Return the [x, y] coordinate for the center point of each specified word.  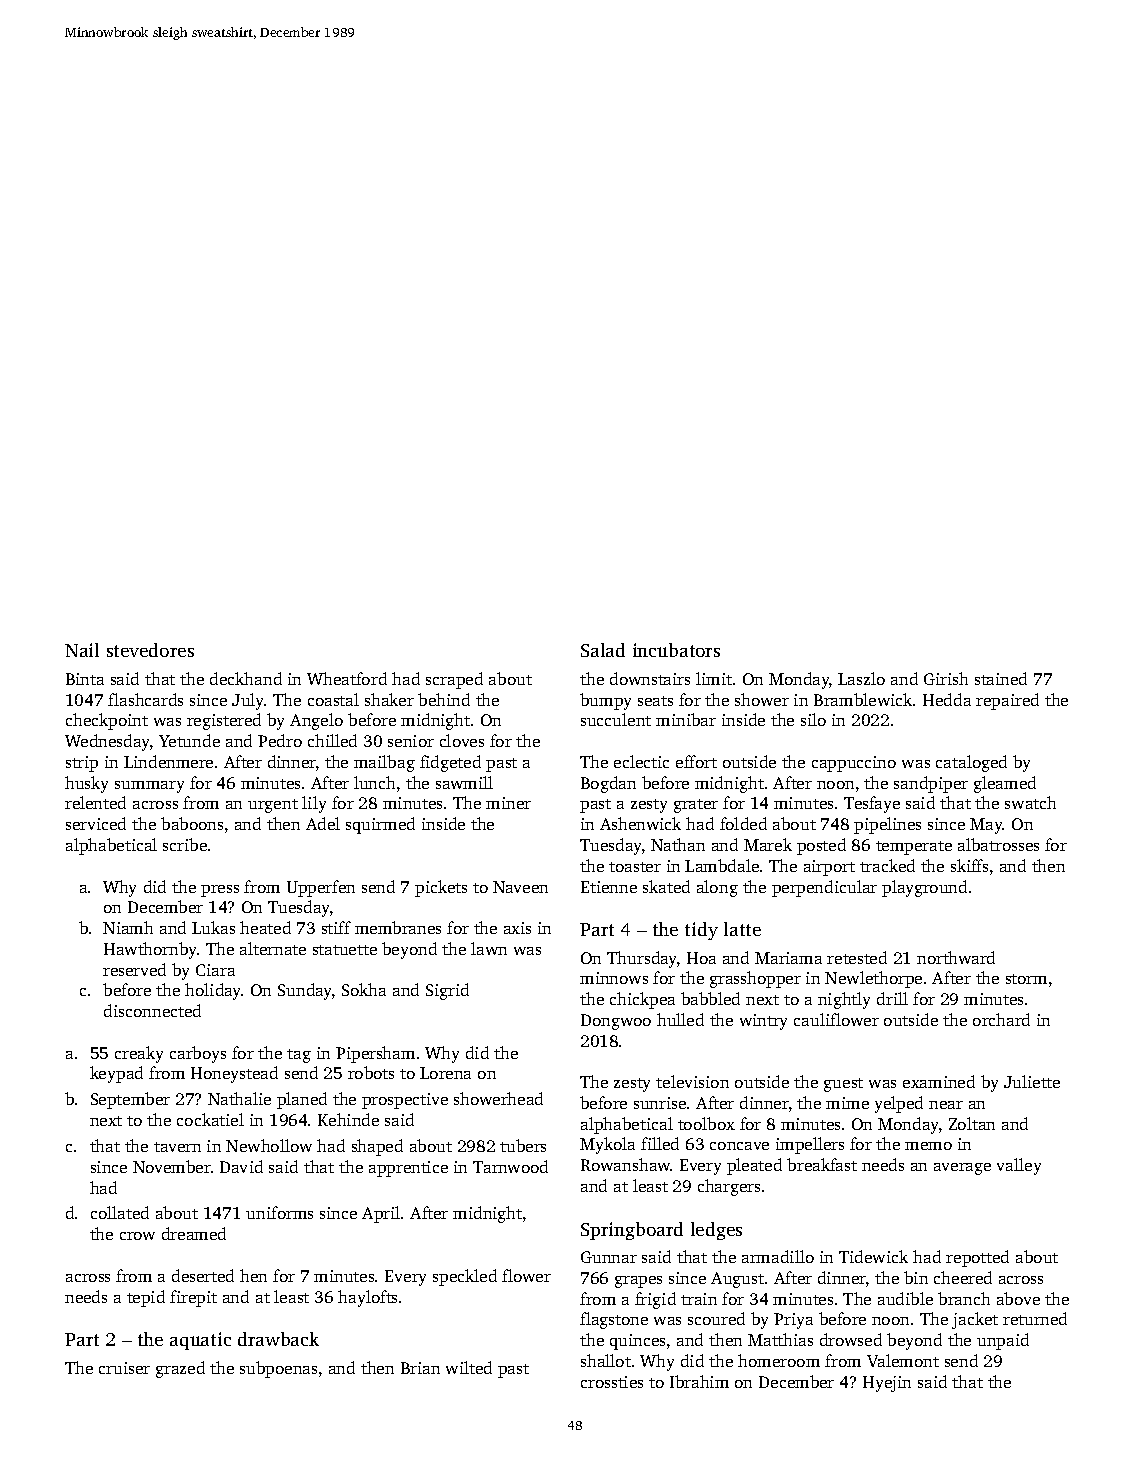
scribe [185, 844]
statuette [345, 950]
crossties [612, 1382]
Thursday [642, 959]
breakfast [822, 1164]
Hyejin [887, 1384]
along [717, 888]
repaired [1007, 701]
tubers [523, 1145]
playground [924, 888]
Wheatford [347, 678]
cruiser [124, 1368]
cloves [462, 740]
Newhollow [269, 1145]
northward [956, 957]
